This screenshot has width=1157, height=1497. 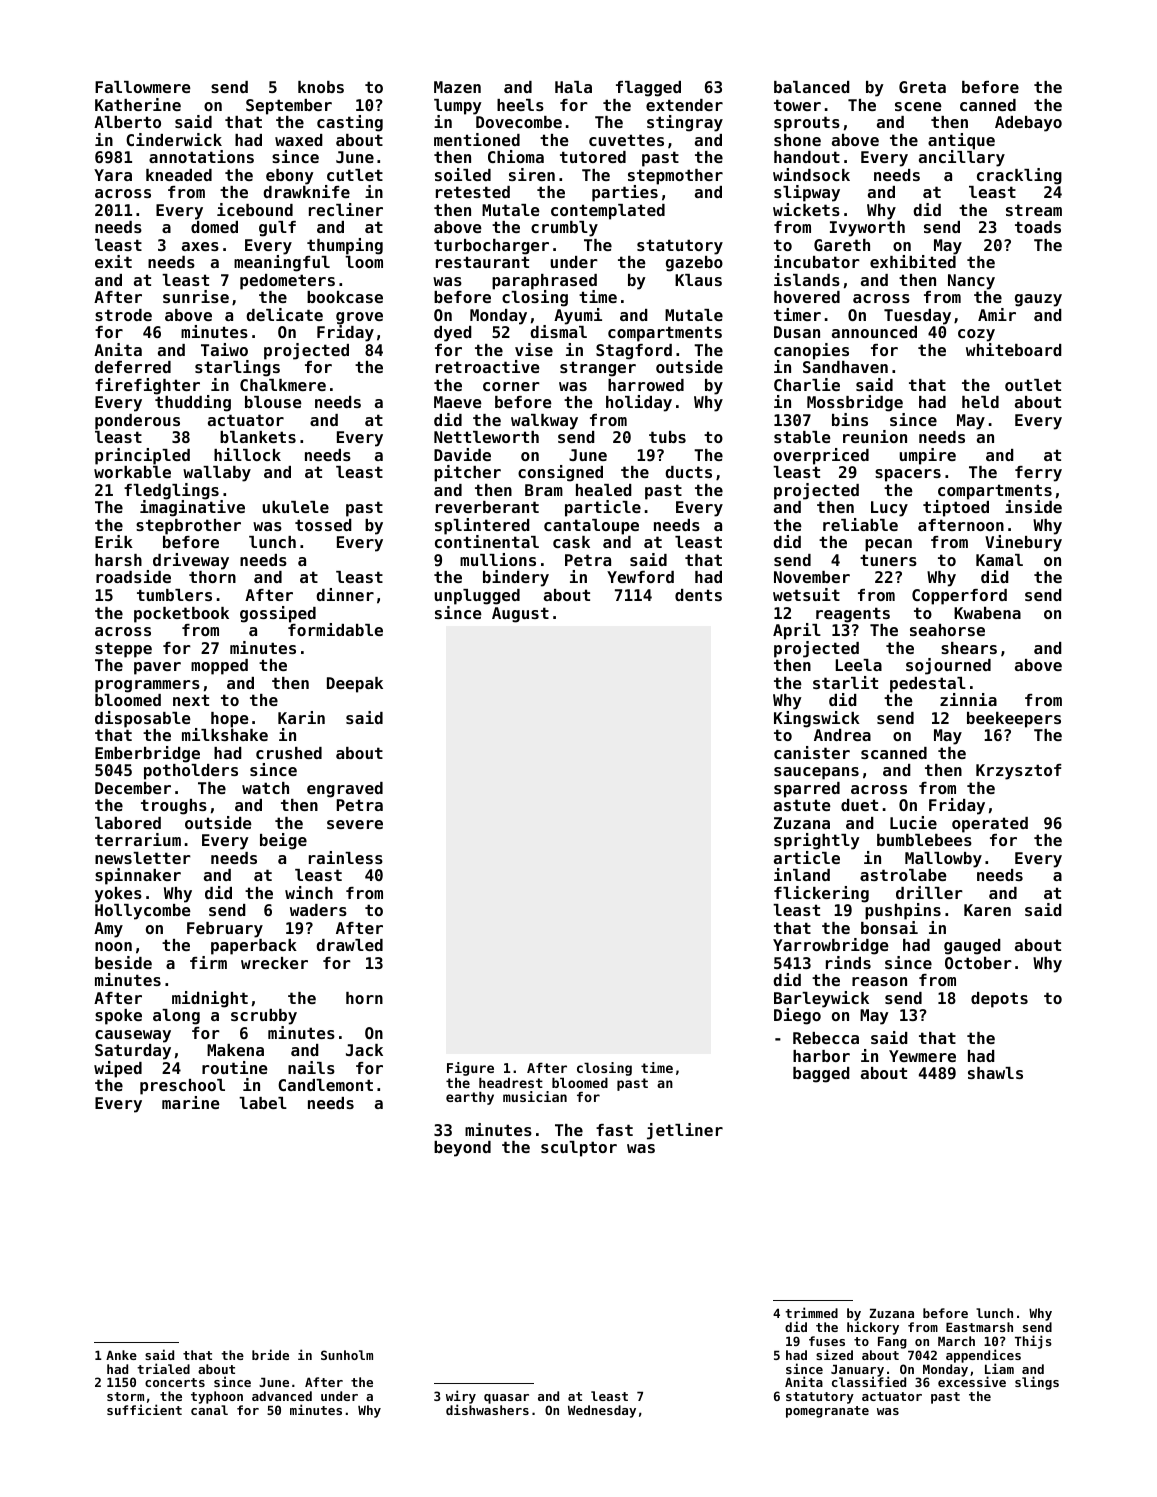 I want to click on bagged, so click(x=821, y=1075).
